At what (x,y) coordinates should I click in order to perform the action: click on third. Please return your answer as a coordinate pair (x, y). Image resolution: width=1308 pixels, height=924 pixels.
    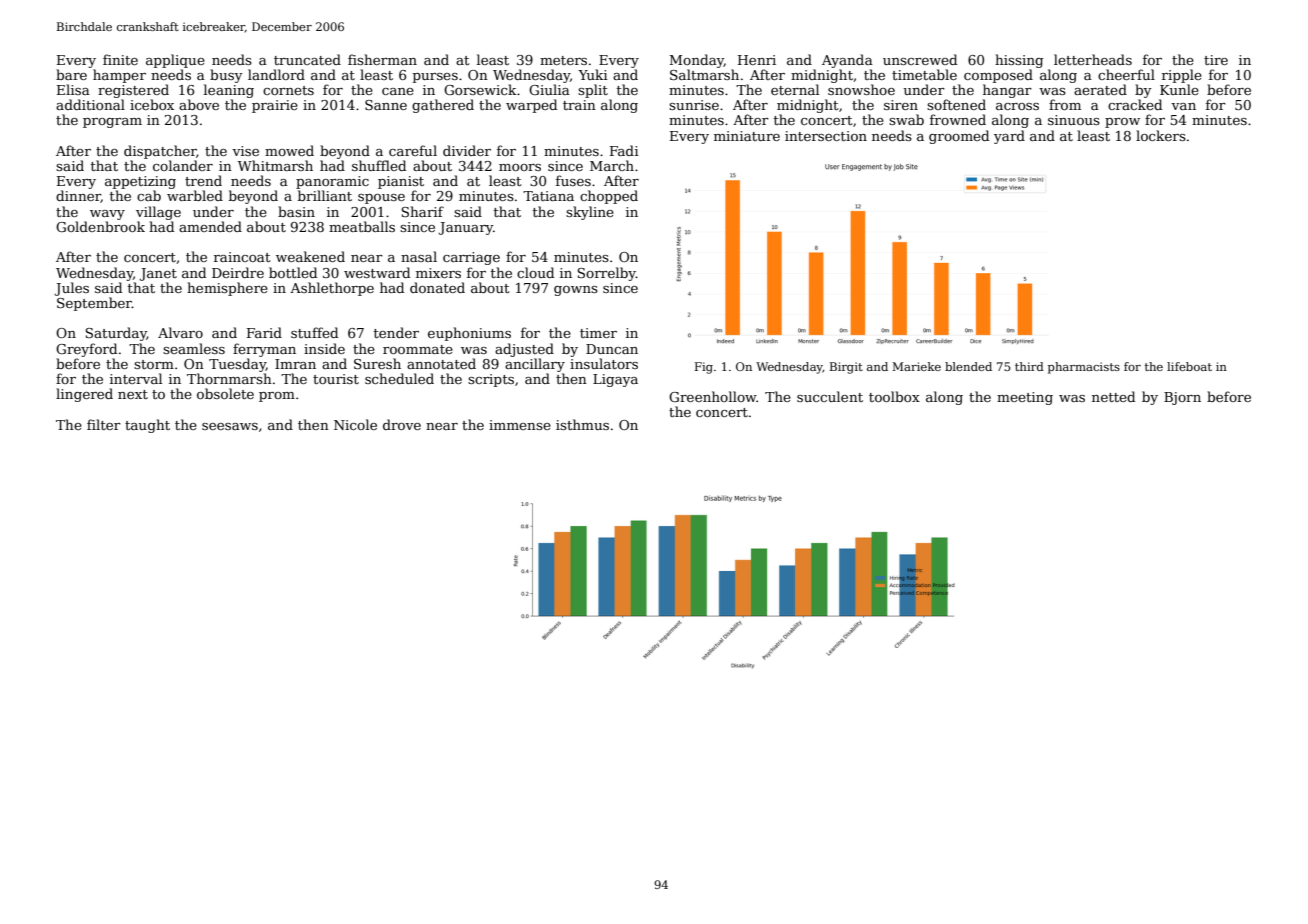
    Looking at the image, I should click on (1029, 366).
